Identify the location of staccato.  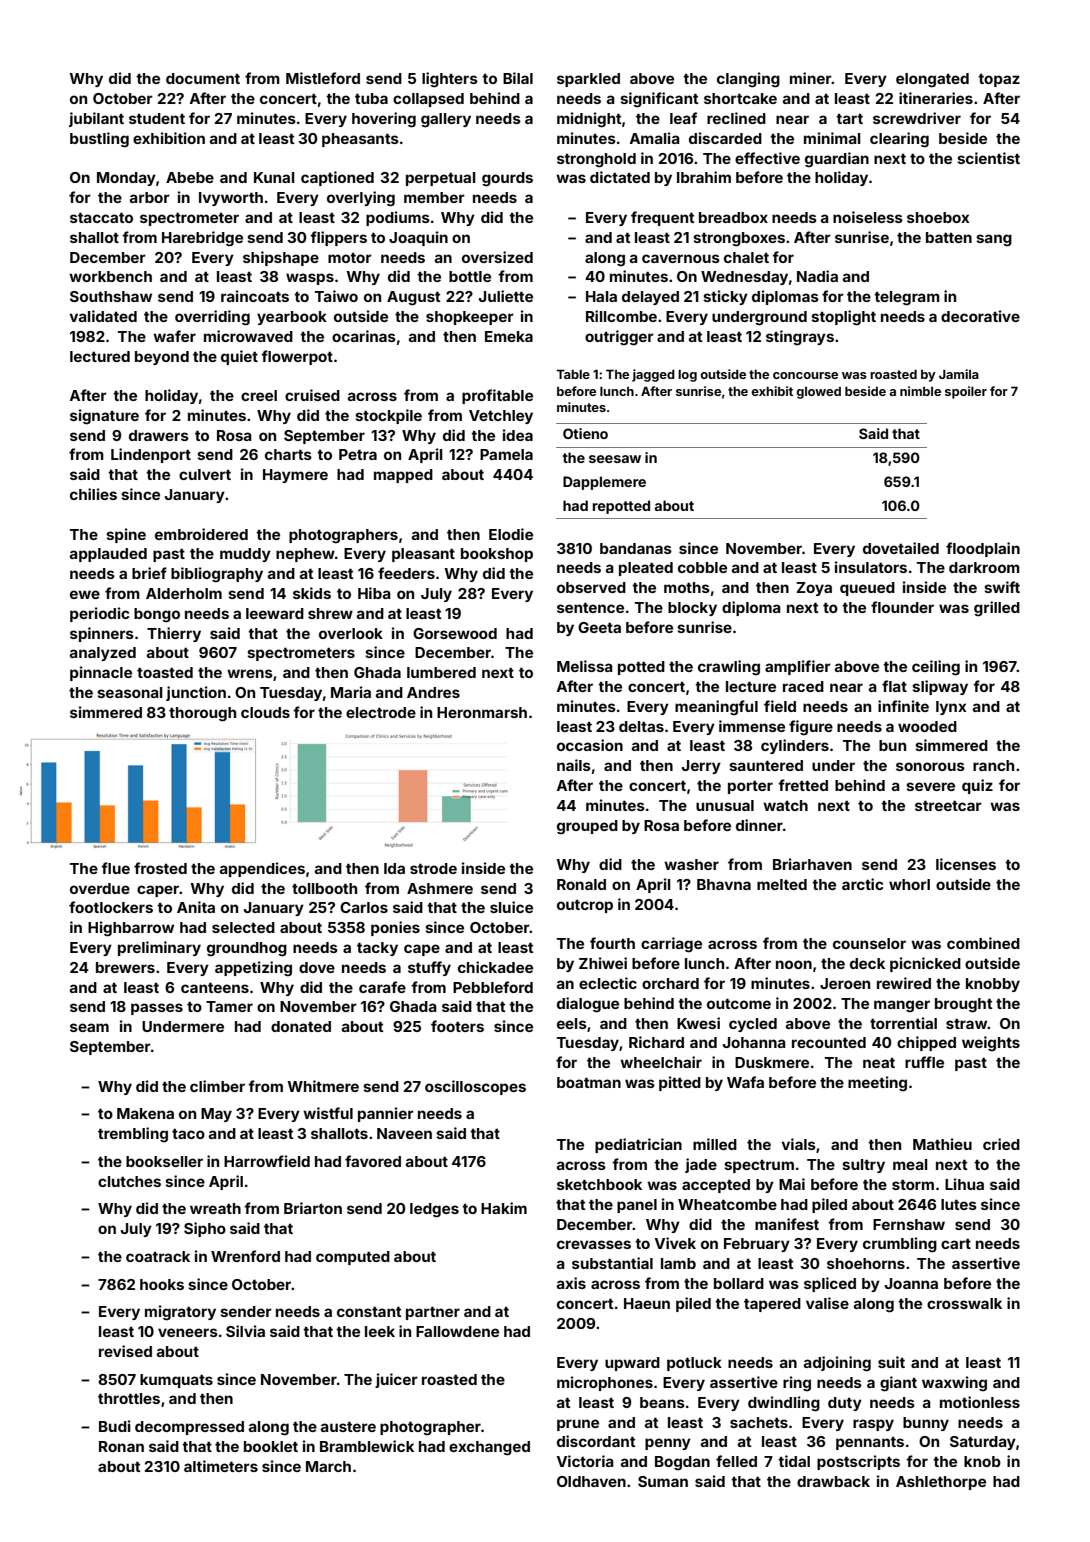
(101, 218).
